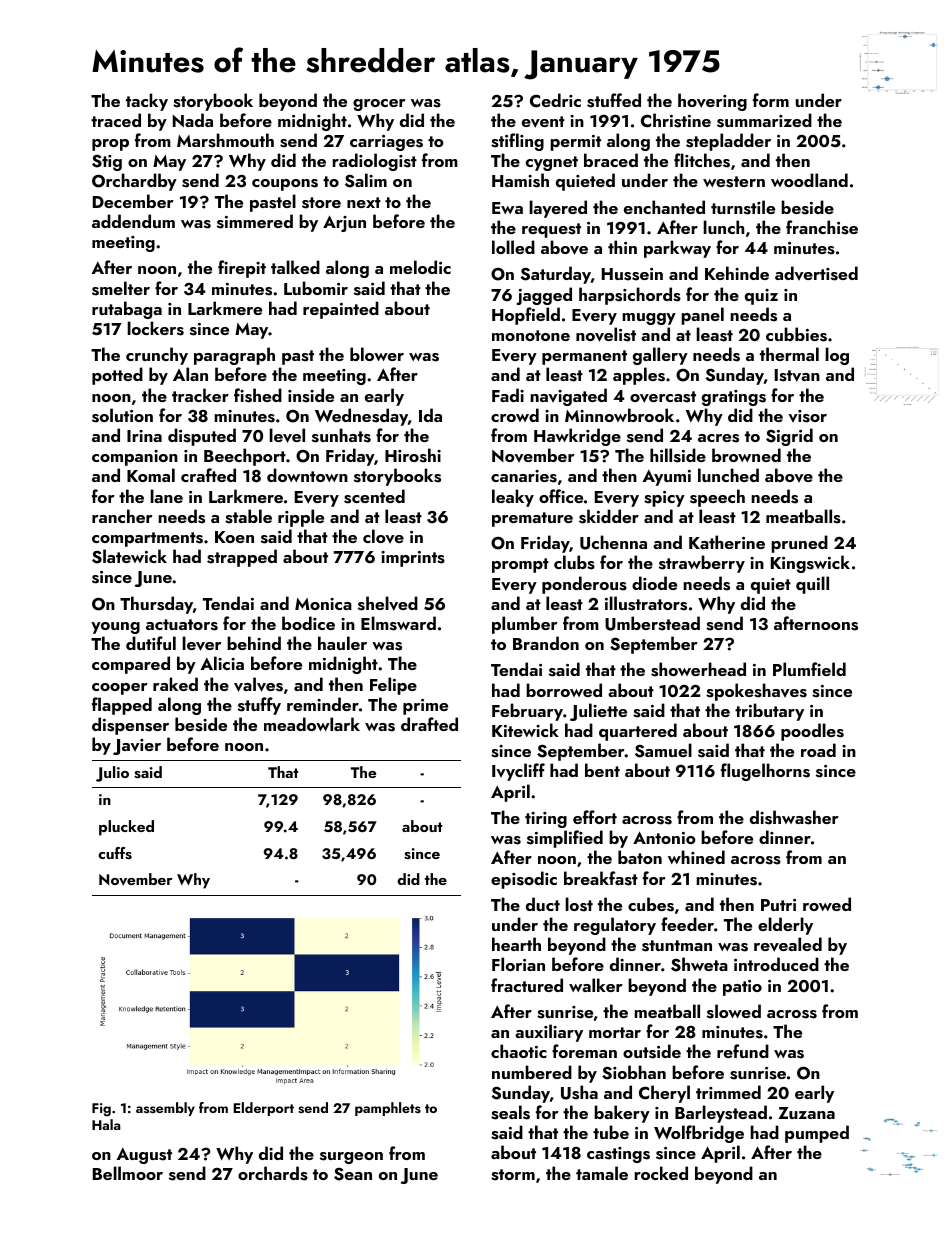  Describe the element at coordinates (364, 202) in the document. I see `next` at that location.
